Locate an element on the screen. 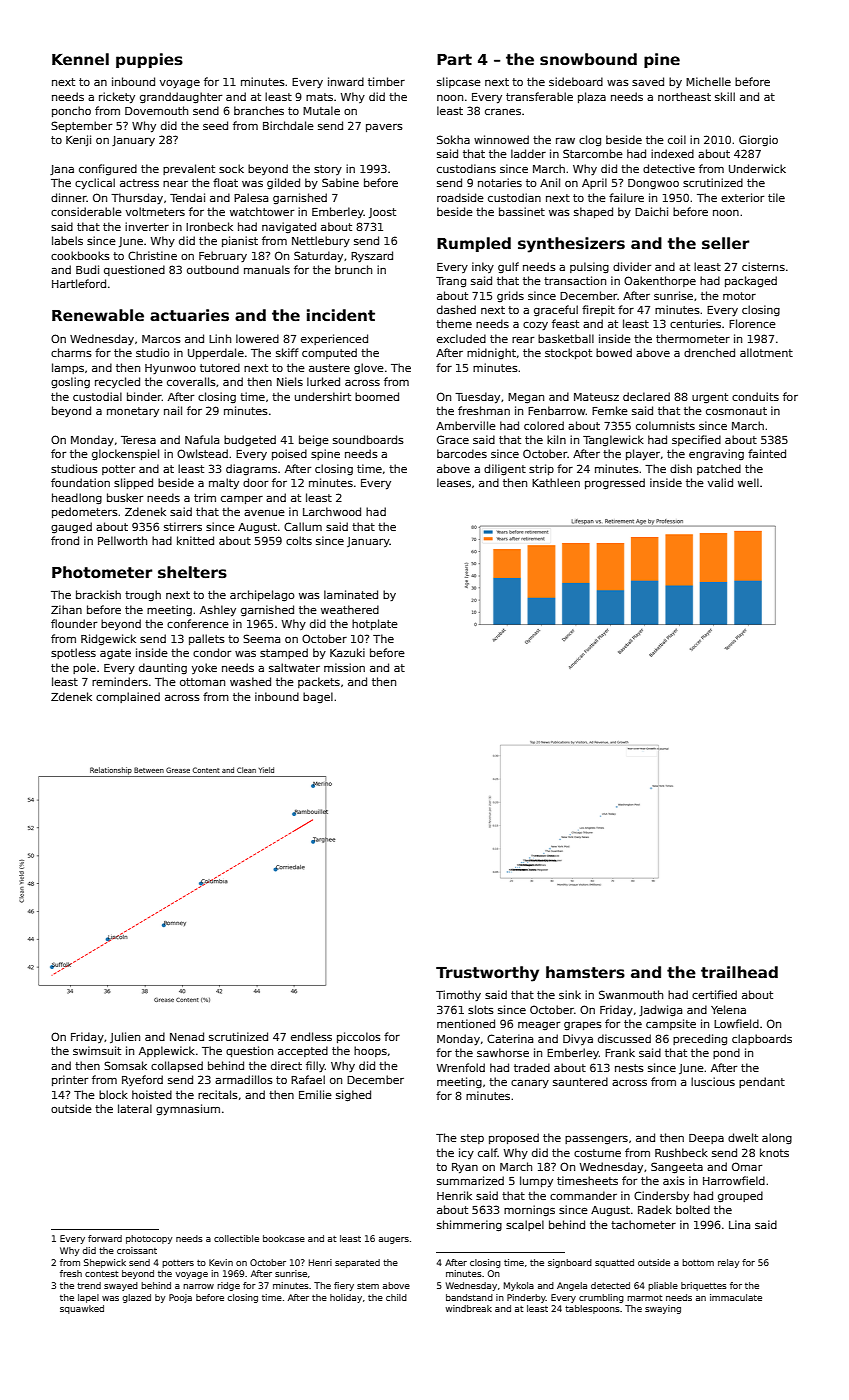 The width and height of the screenshot is (849, 1400). child is located at coordinates (396, 1297).
